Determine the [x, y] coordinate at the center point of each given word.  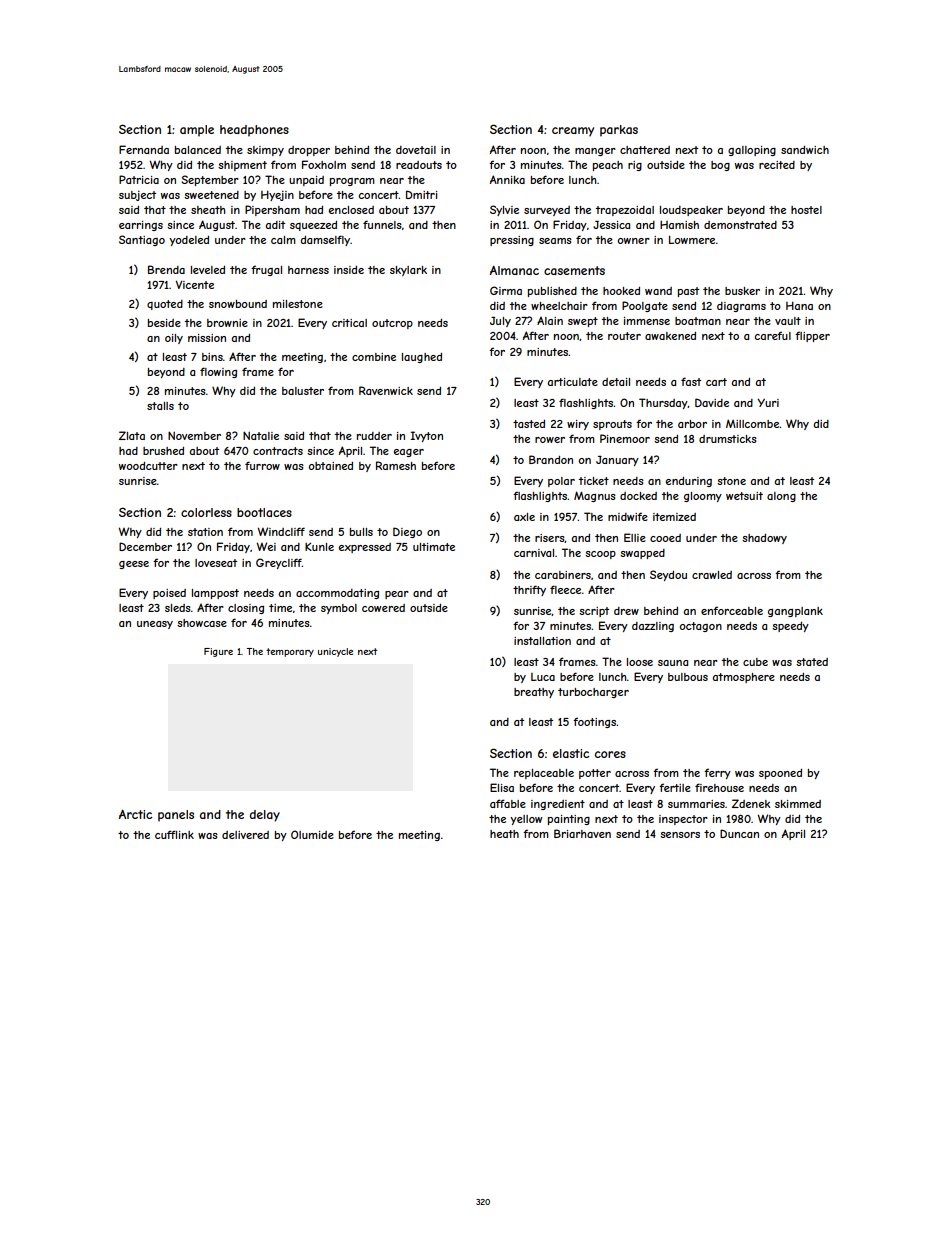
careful [772, 335]
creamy [573, 132]
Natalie [261, 436]
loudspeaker [691, 211]
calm [283, 240]
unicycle [335, 652]
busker [742, 291]
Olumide [312, 834]
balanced [198, 150]
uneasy [155, 625]
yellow [526, 820]
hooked [621, 291]
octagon [700, 627]
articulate [572, 382]
